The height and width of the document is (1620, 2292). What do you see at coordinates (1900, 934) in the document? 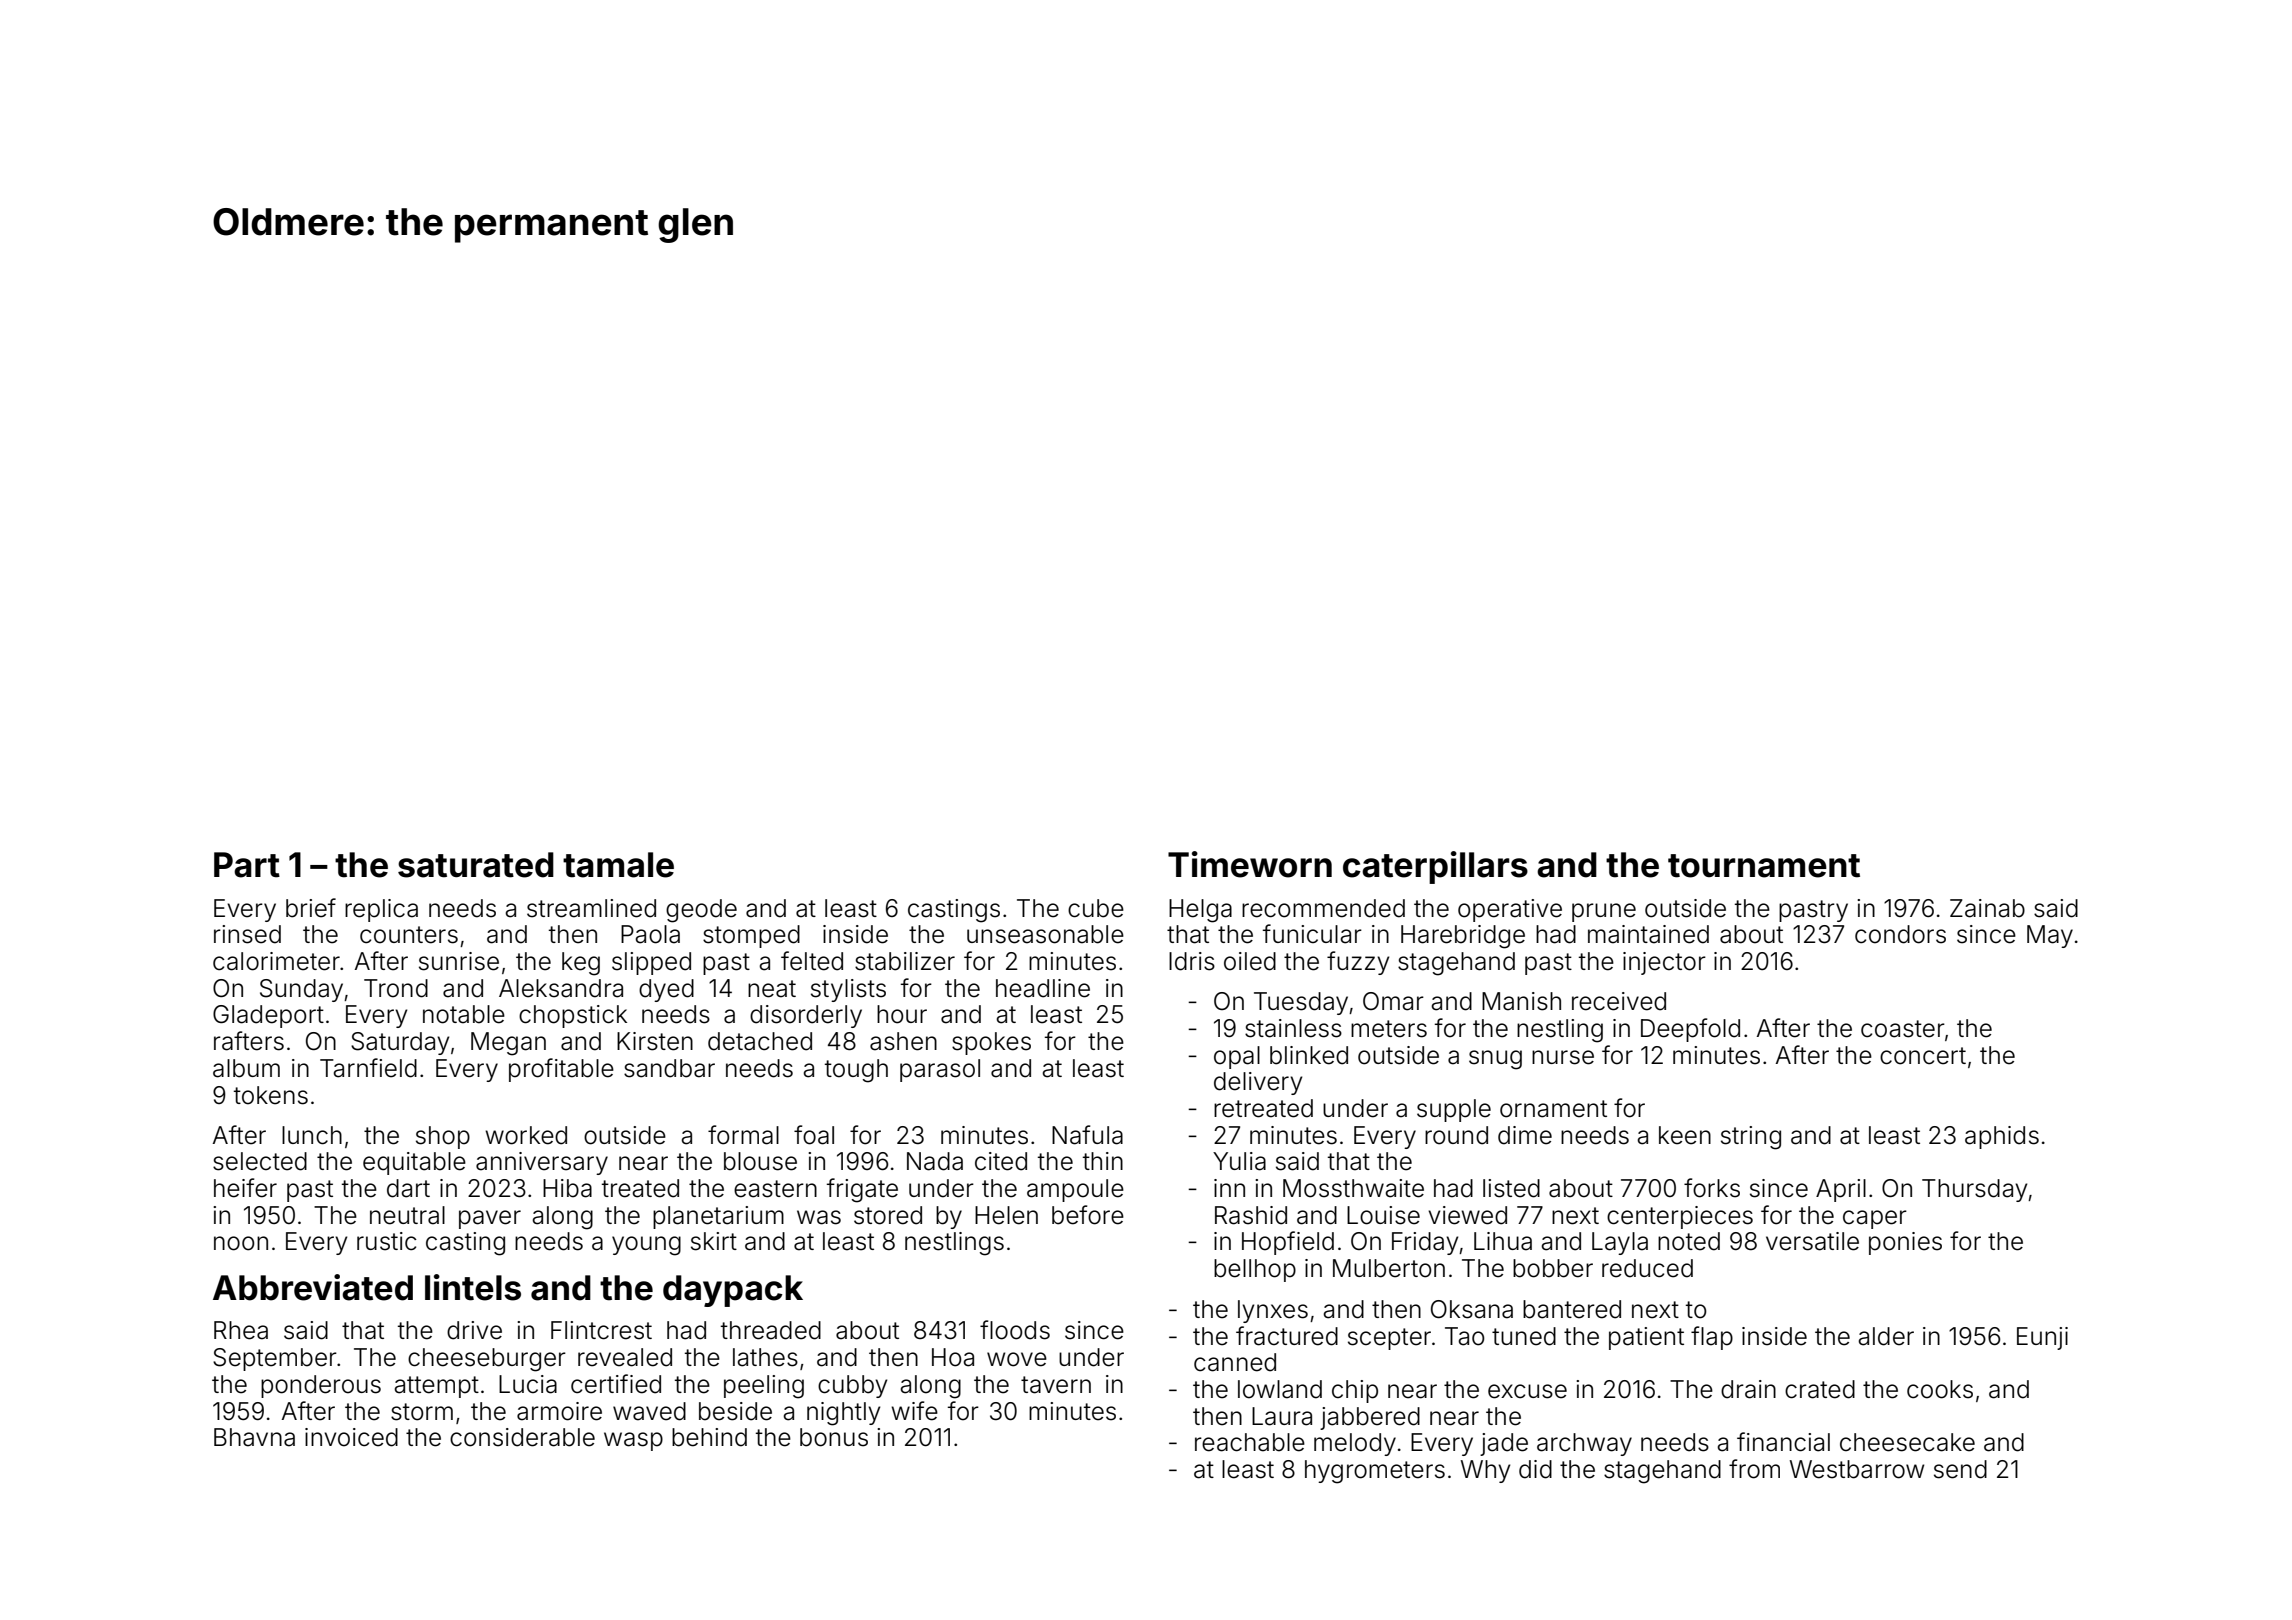
I see `condors` at bounding box center [1900, 934].
